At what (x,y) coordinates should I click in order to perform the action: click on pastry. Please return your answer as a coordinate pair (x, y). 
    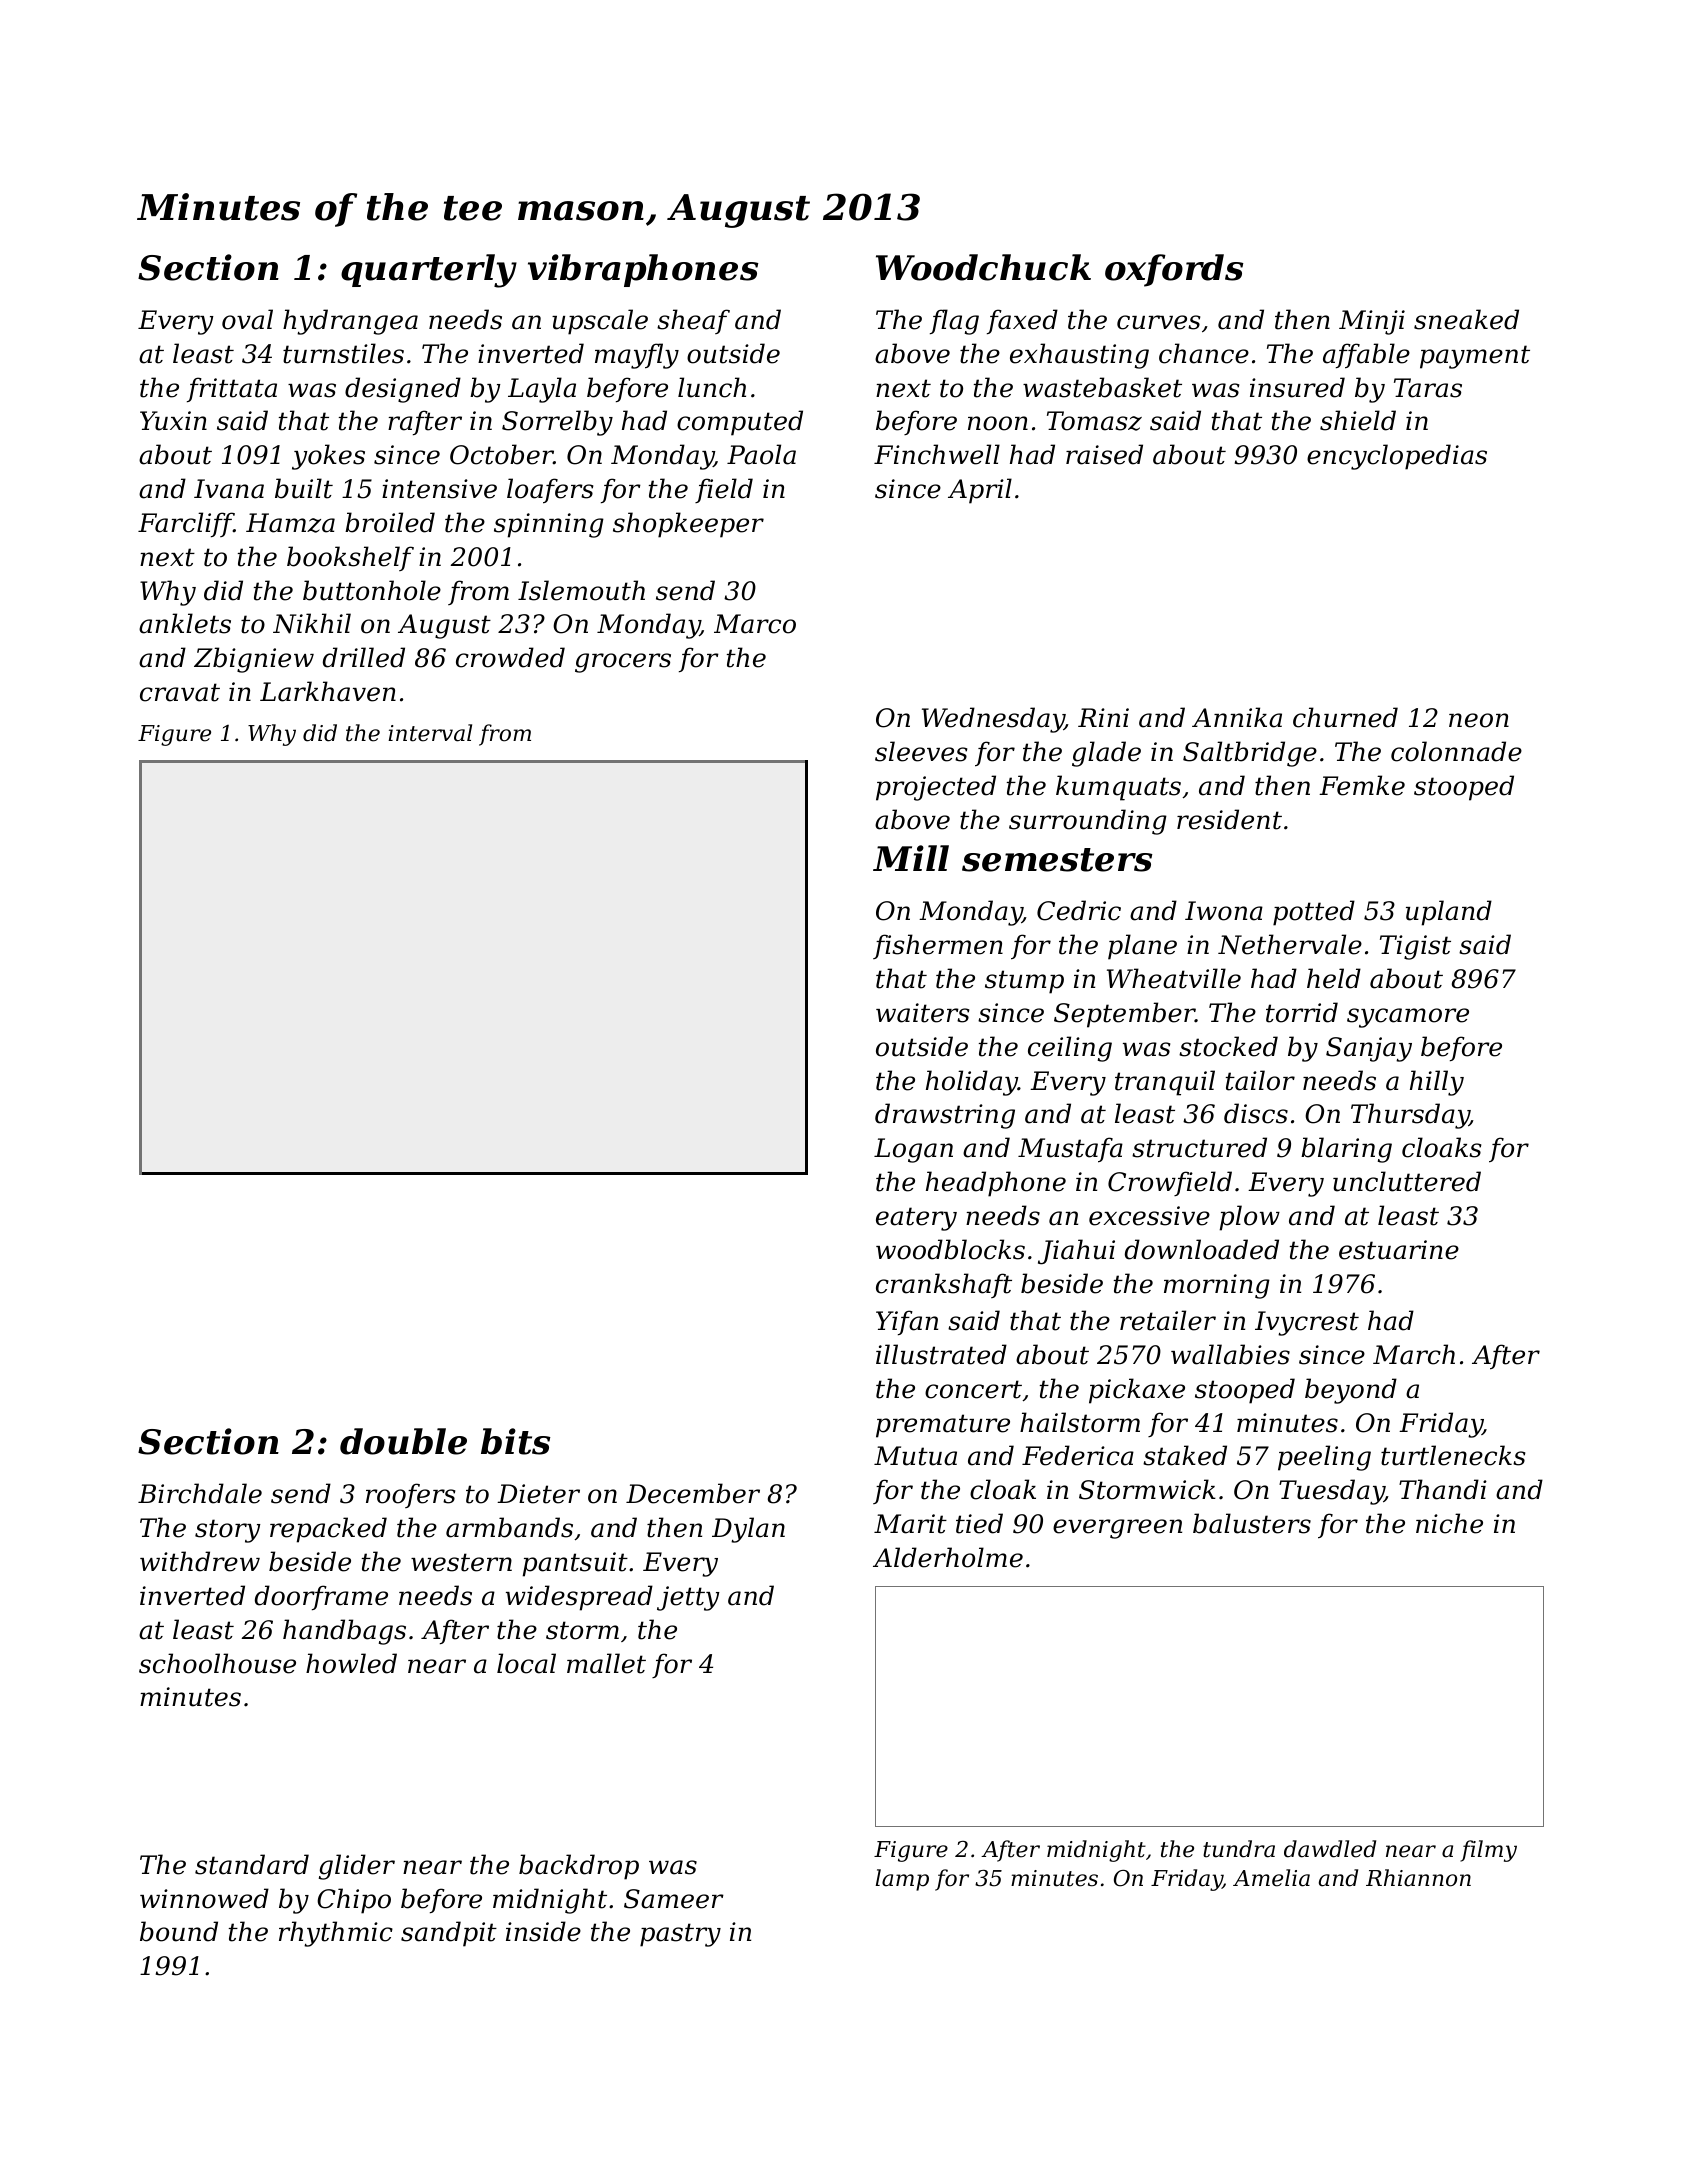
    Looking at the image, I should click on (680, 1935).
